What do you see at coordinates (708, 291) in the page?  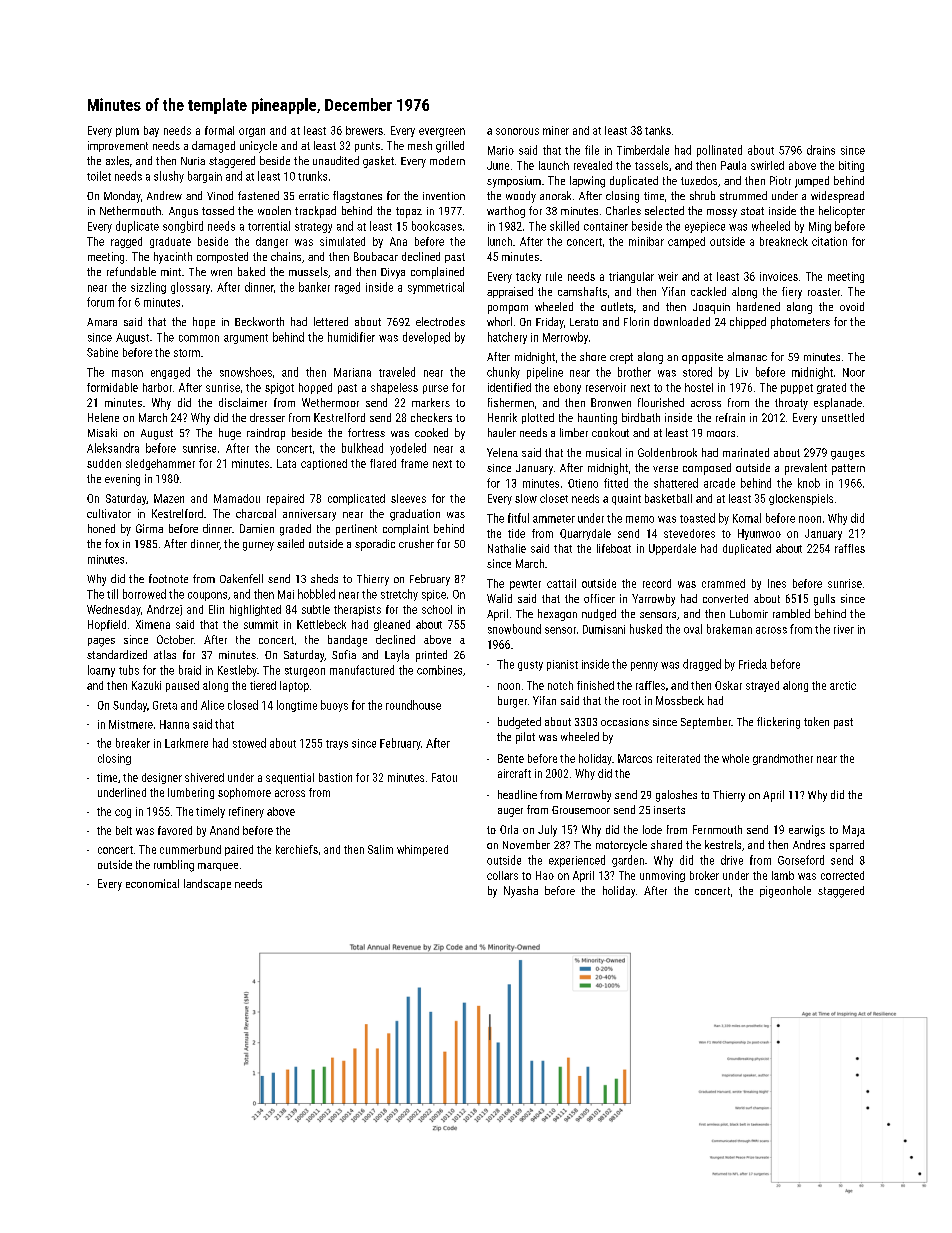 I see `cackled` at bounding box center [708, 291].
